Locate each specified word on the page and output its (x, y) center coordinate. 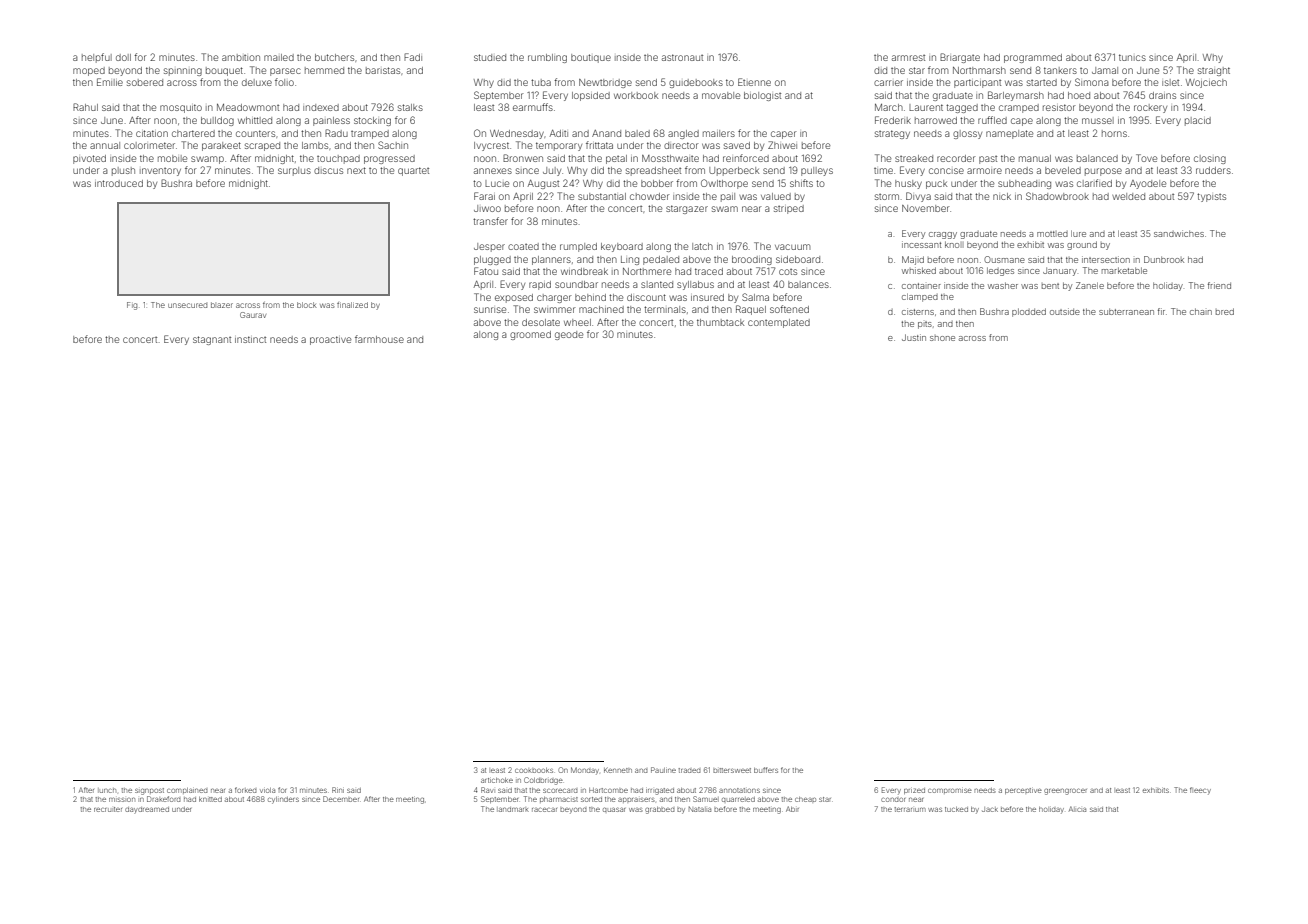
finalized (352, 305)
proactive (330, 340)
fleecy (1200, 791)
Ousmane (1004, 259)
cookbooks (534, 770)
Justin (914, 337)
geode (569, 335)
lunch (107, 790)
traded (689, 770)
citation (152, 133)
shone (942, 338)
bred (1225, 311)
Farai (484, 196)
